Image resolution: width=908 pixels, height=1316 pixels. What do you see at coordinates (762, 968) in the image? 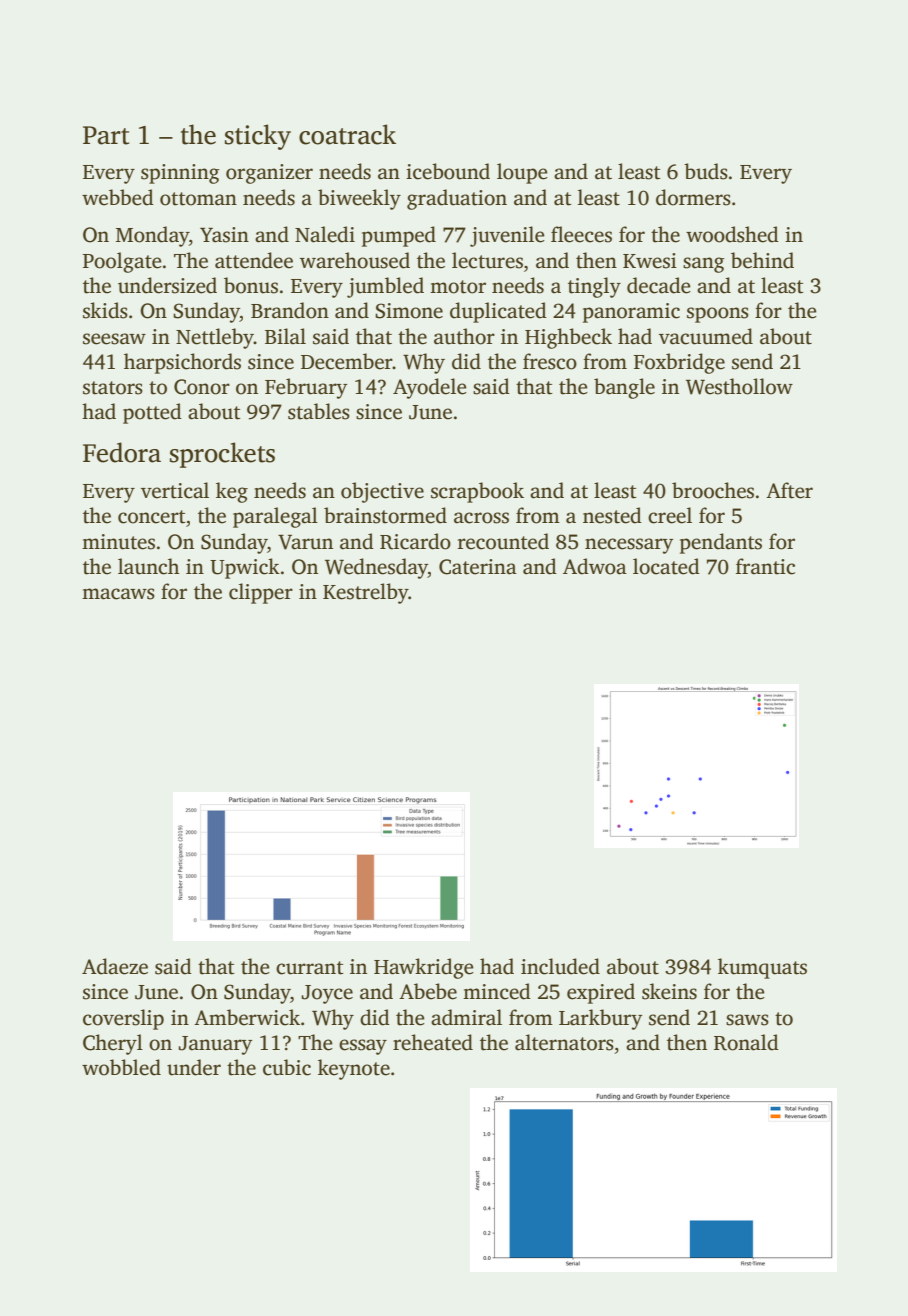
I see `kumquats` at bounding box center [762, 968].
